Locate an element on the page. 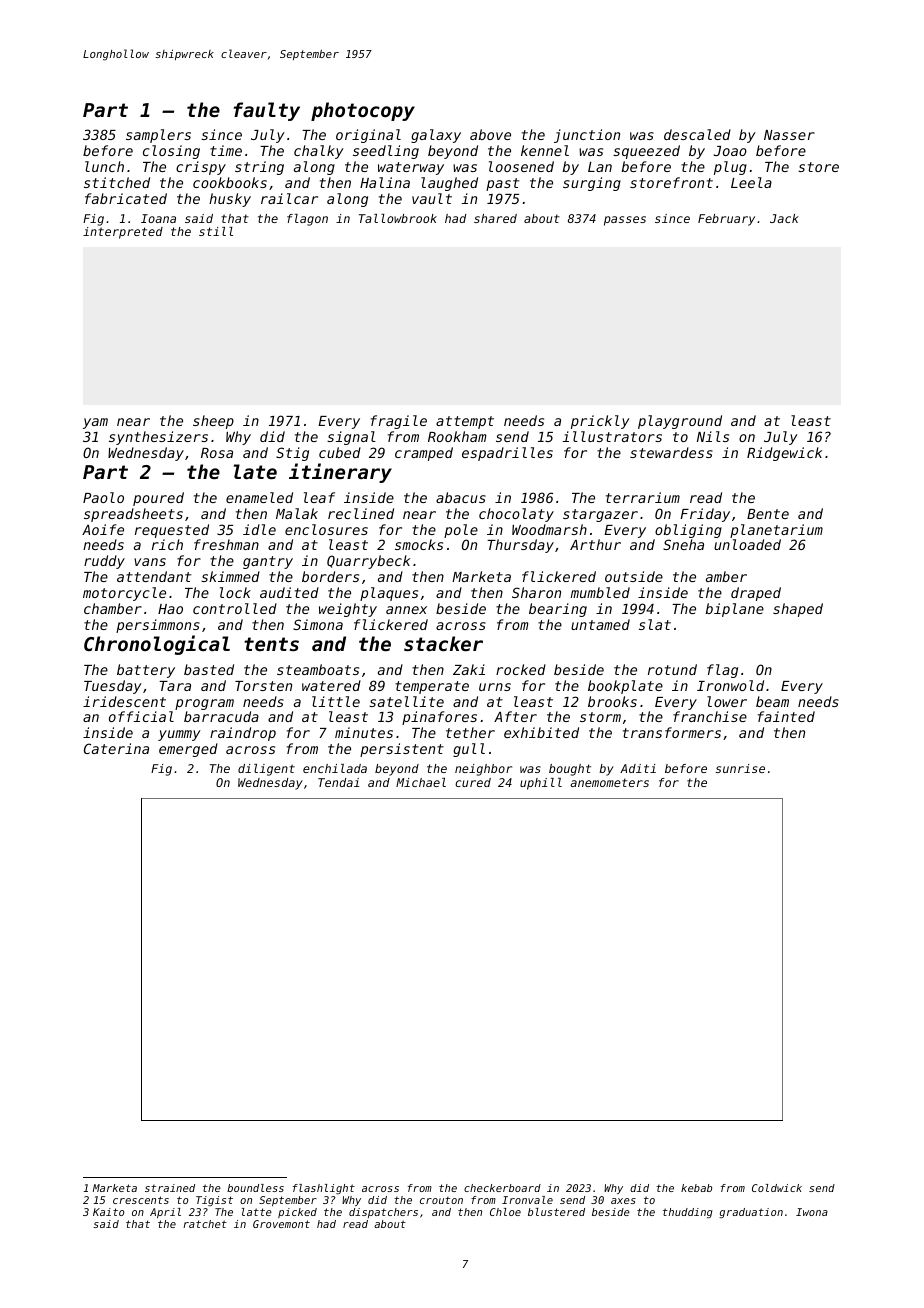  Coldwick is located at coordinates (777, 1188).
